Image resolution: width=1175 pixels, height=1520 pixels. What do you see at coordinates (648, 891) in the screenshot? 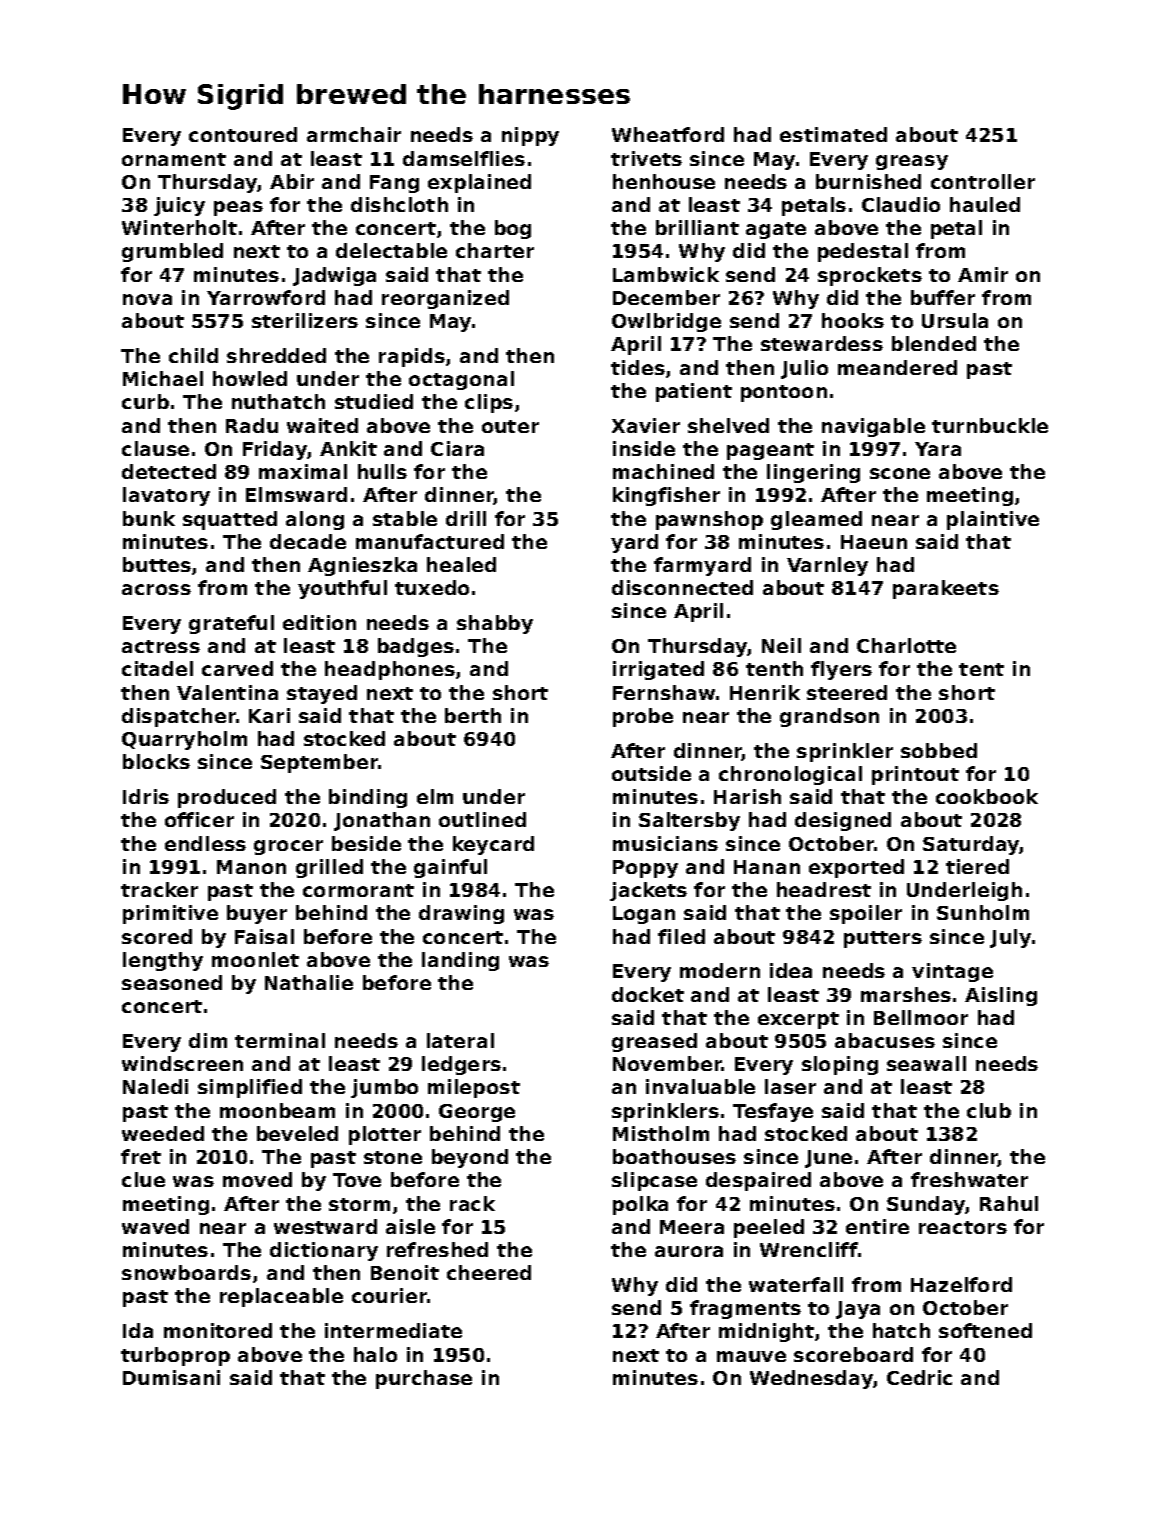
I see `jackets` at bounding box center [648, 891].
